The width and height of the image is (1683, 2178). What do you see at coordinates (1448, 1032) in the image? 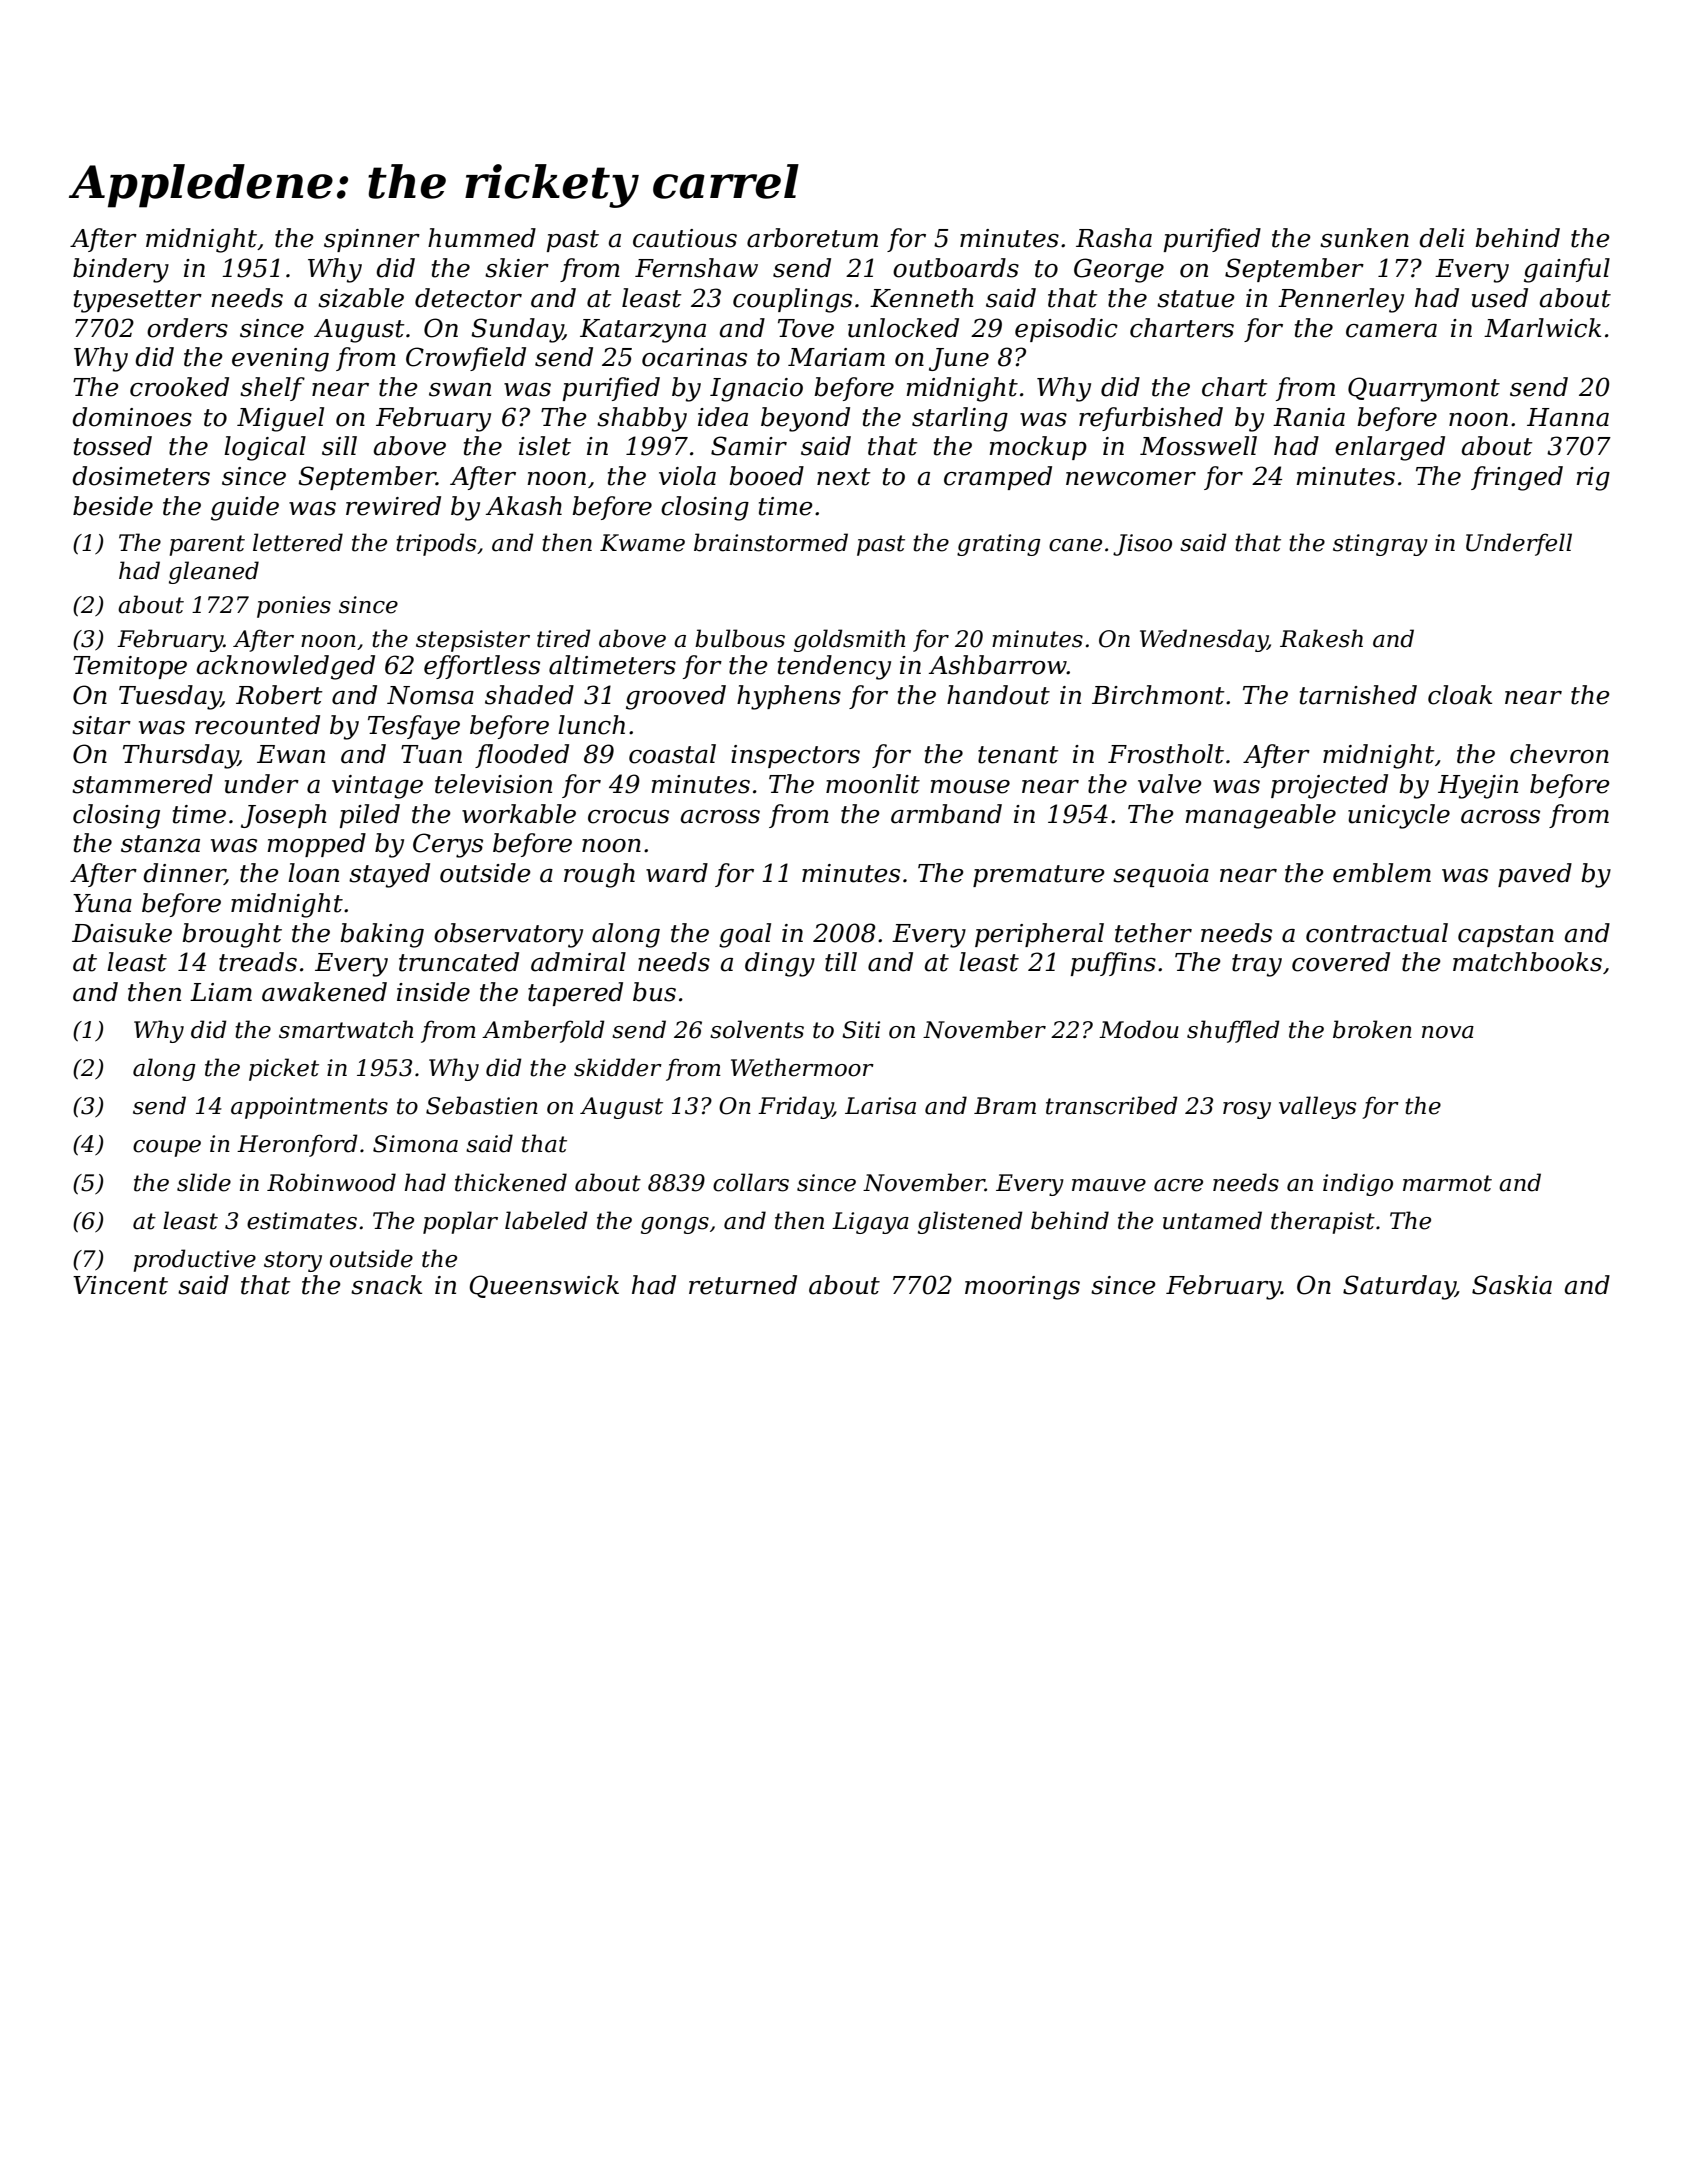
I see `nova` at bounding box center [1448, 1032].
